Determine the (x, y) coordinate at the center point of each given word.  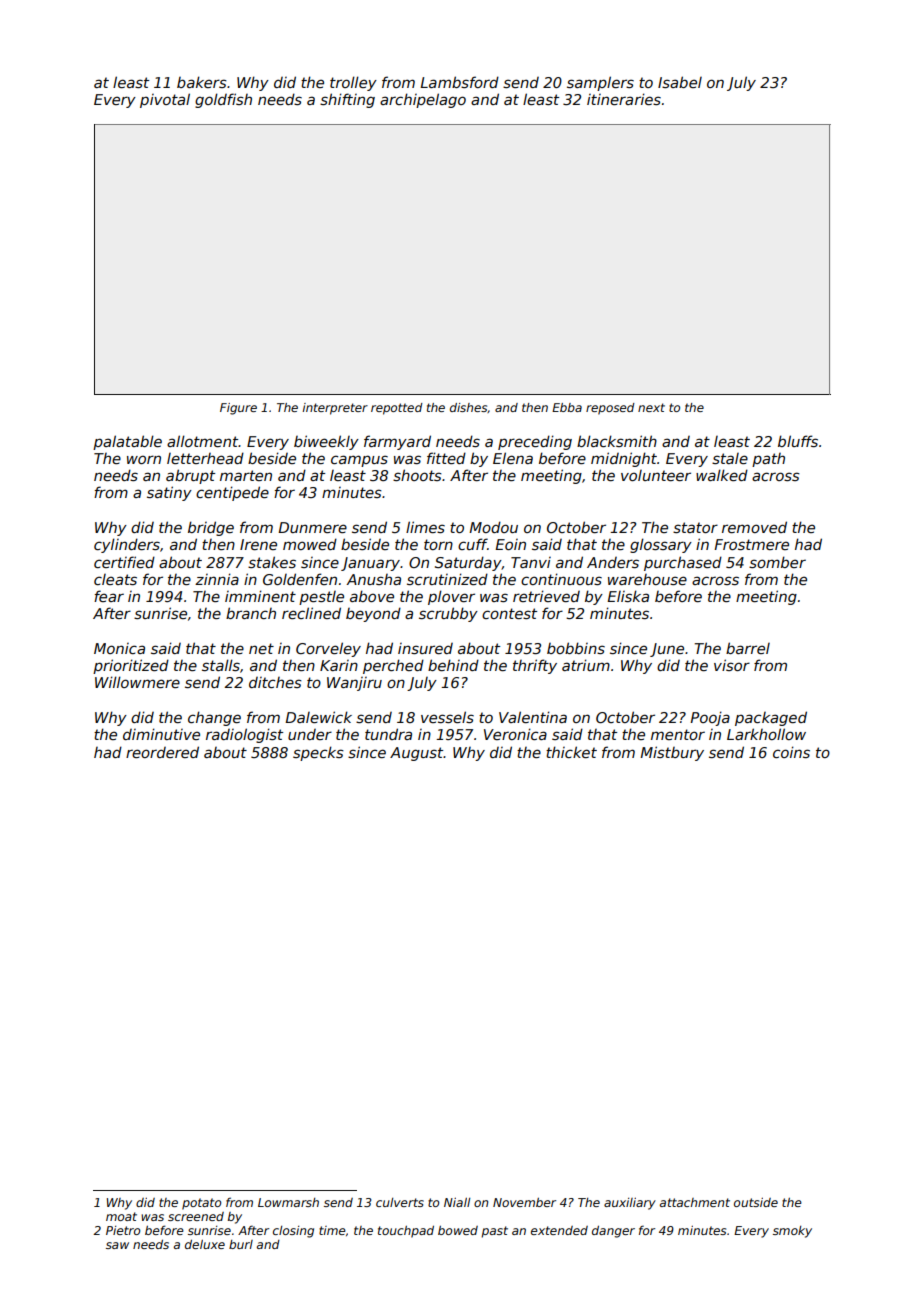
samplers (600, 83)
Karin (339, 665)
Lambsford (459, 82)
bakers (202, 82)
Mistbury (672, 753)
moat (121, 1216)
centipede (232, 493)
